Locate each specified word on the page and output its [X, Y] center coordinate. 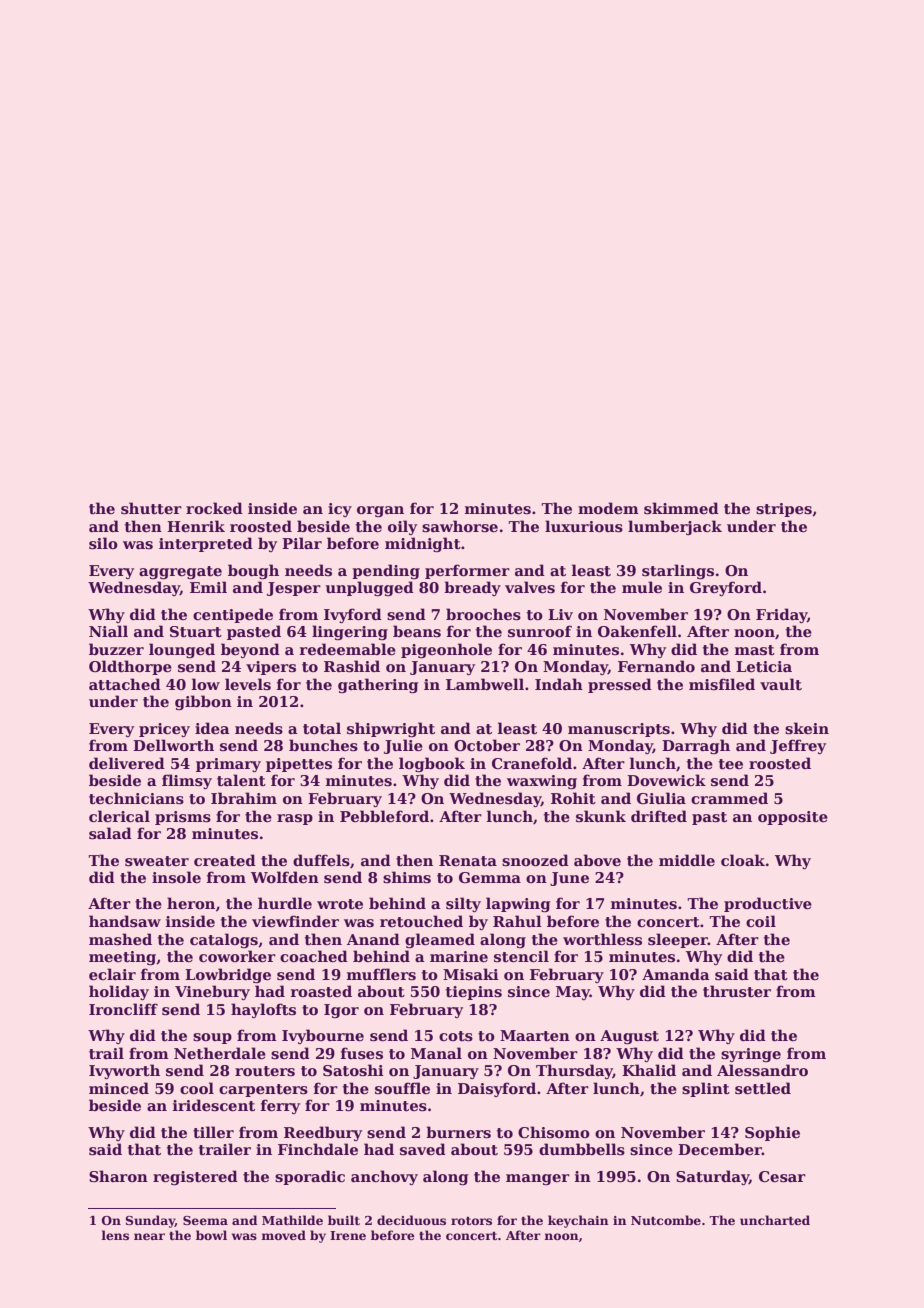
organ [380, 512]
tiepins [474, 993]
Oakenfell [637, 631]
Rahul [517, 921]
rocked [214, 508]
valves [530, 587]
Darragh [696, 746]
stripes [784, 510]
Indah [559, 684]
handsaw [125, 921]
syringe [751, 1055]
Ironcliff [123, 1009]
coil [761, 921]
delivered [127, 763]
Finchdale [318, 1149]
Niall [108, 631]
